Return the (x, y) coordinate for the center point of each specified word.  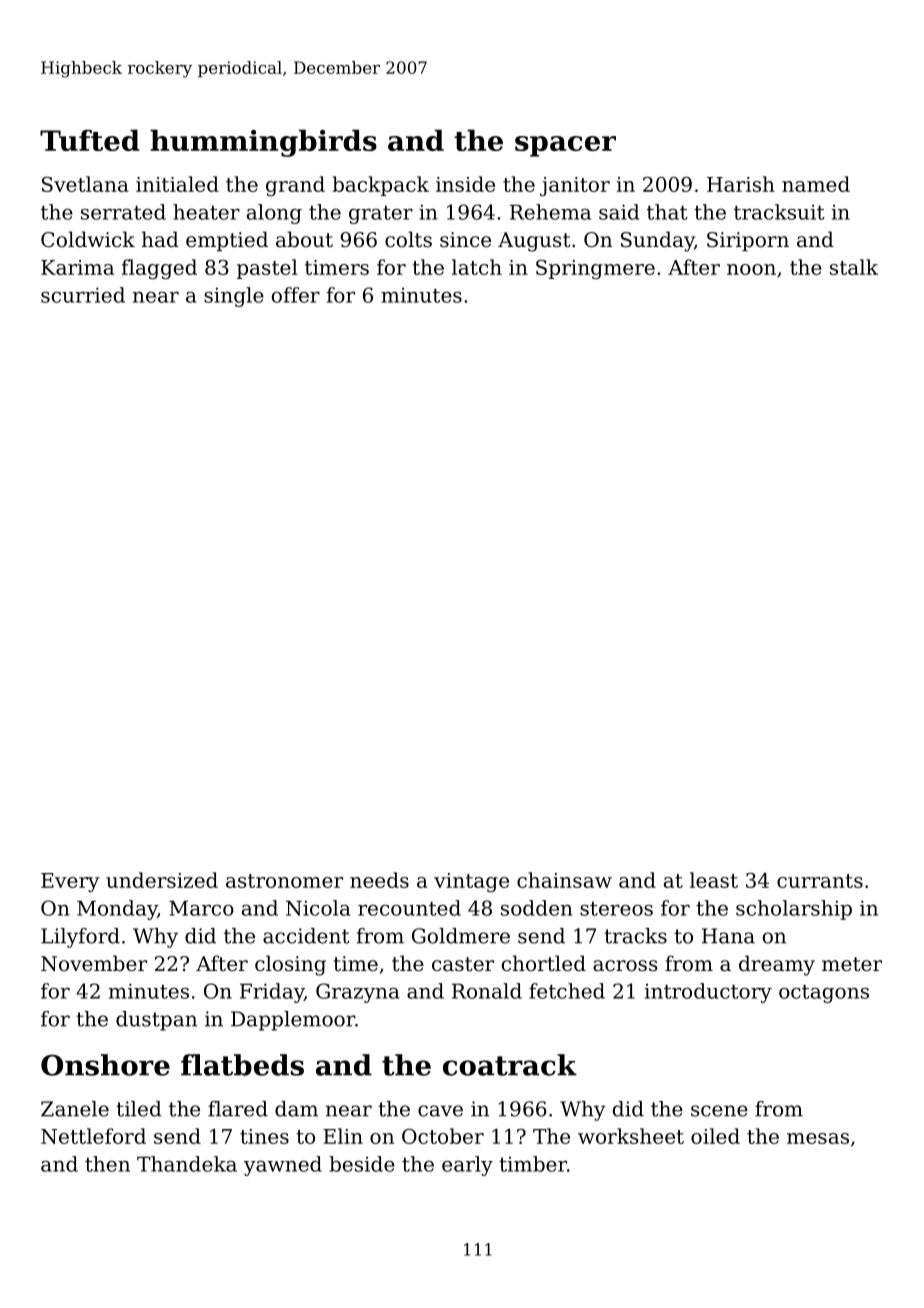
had (160, 239)
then (107, 1164)
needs (379, 880)
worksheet (631, 1136)
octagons (824, 994)
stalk (854, 267)
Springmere (595, 269)
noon (751, 269)
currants (820, 881)
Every (70, 882)
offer (296, 295)
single (234, 297)
